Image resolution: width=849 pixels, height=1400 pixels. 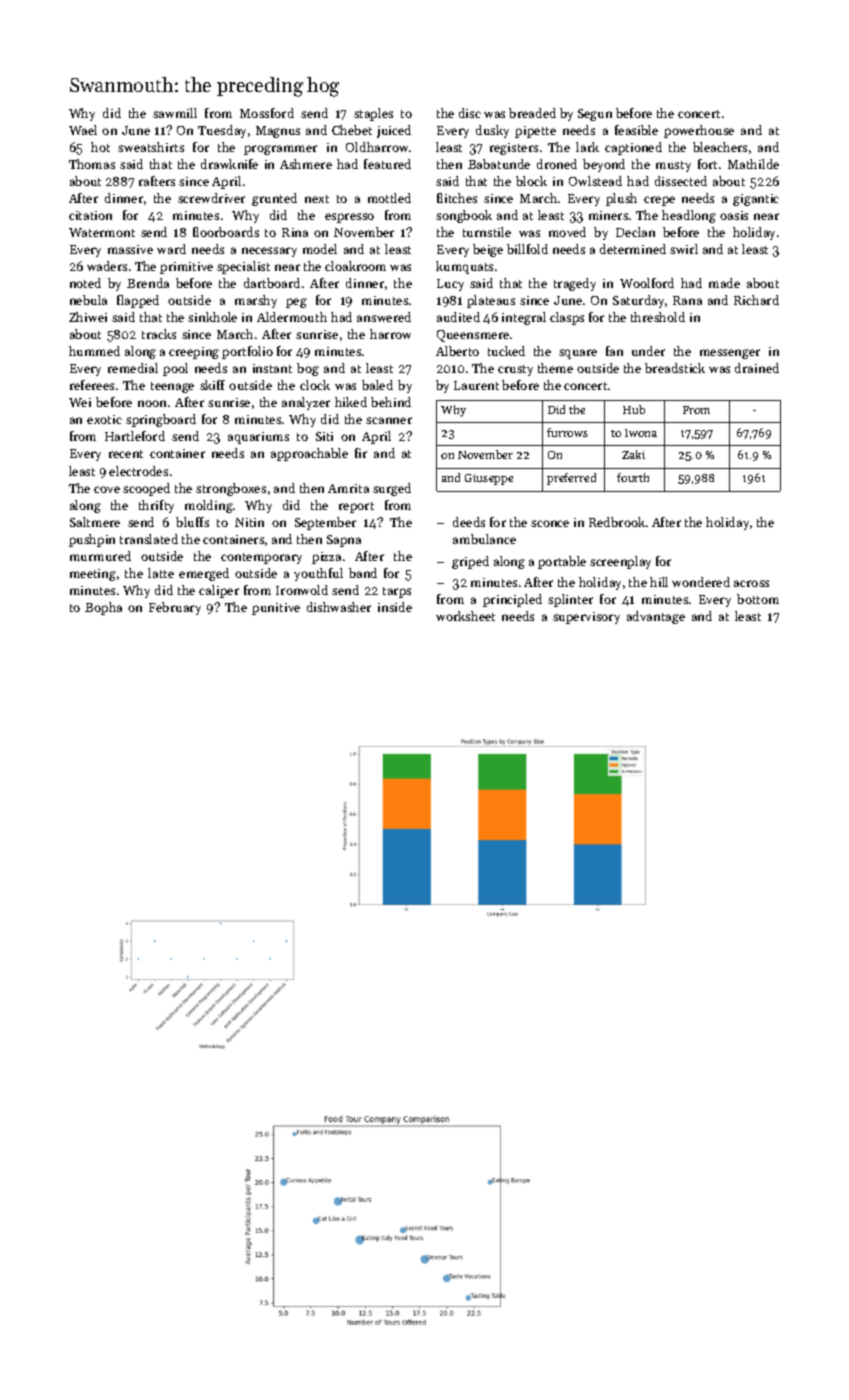 What do you see at coordinates (204, 574) in the image?
I see `emerged` at bounding box center [204, 574].
